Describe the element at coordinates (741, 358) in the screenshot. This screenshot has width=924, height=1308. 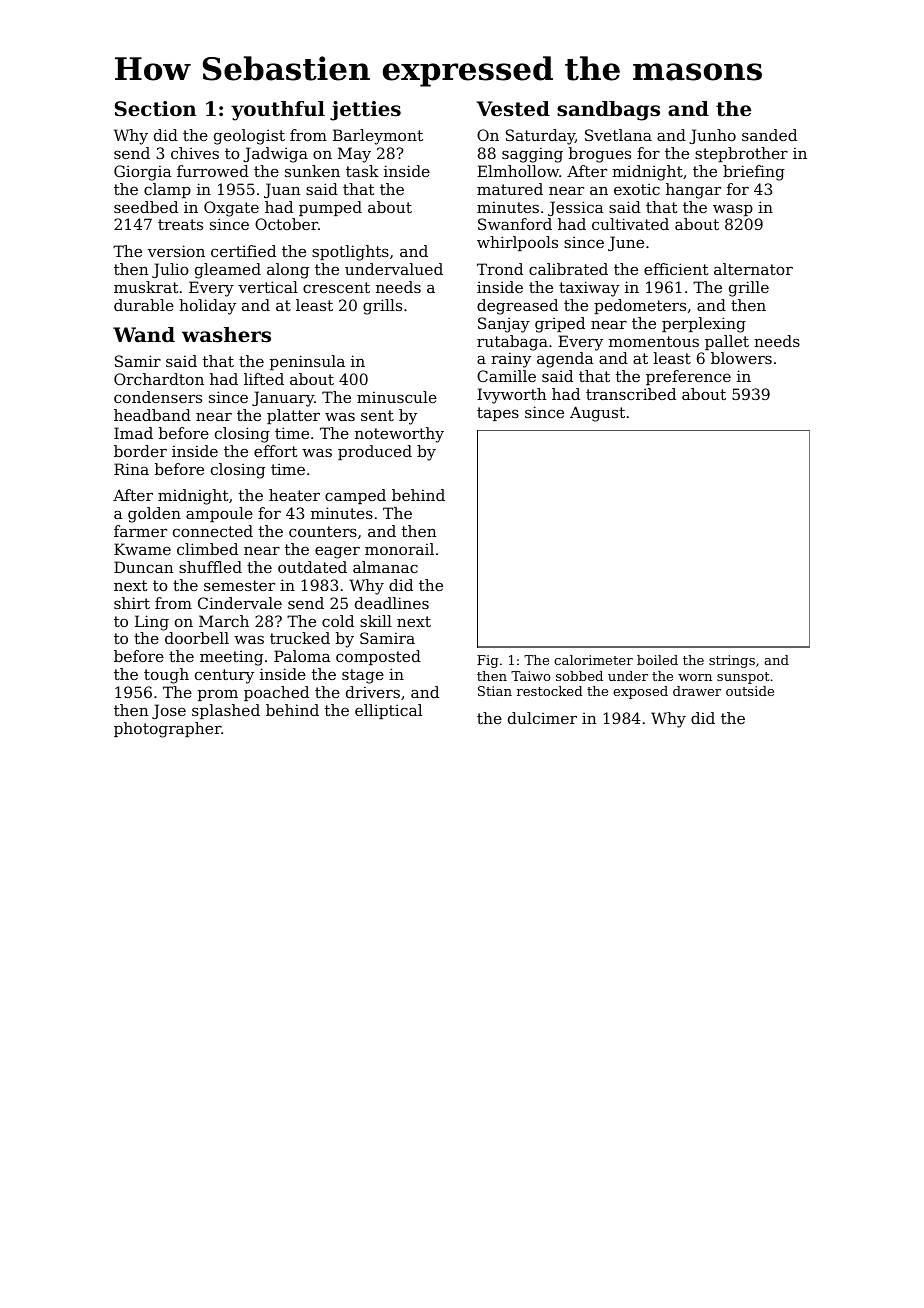
I see `blowers` at that location.
